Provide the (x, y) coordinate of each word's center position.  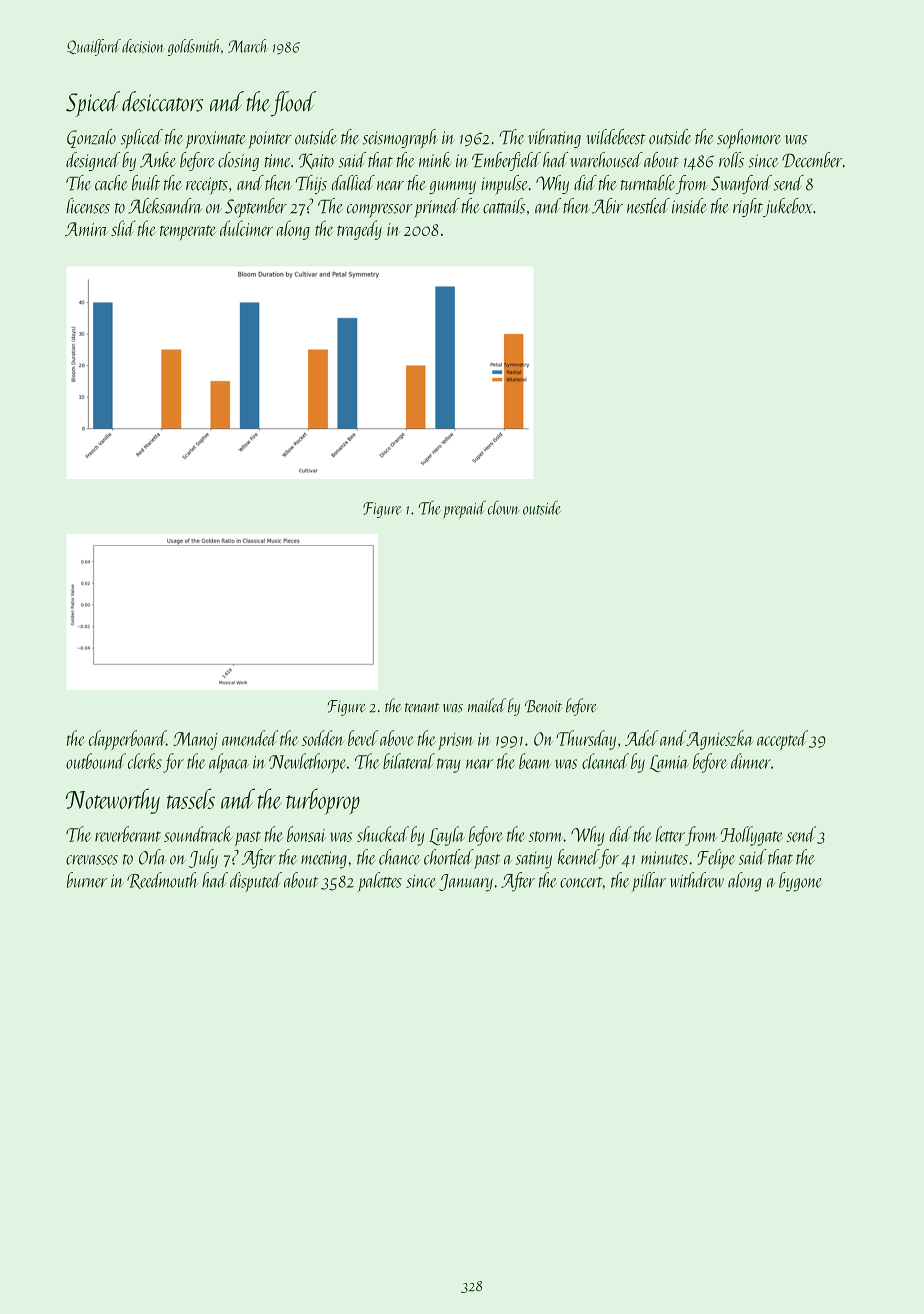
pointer (270, 140)
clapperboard (127, 740)
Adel (641, 738)
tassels (191, 798)
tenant (422, 708)
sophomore (749, 139)
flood (294, 104)
